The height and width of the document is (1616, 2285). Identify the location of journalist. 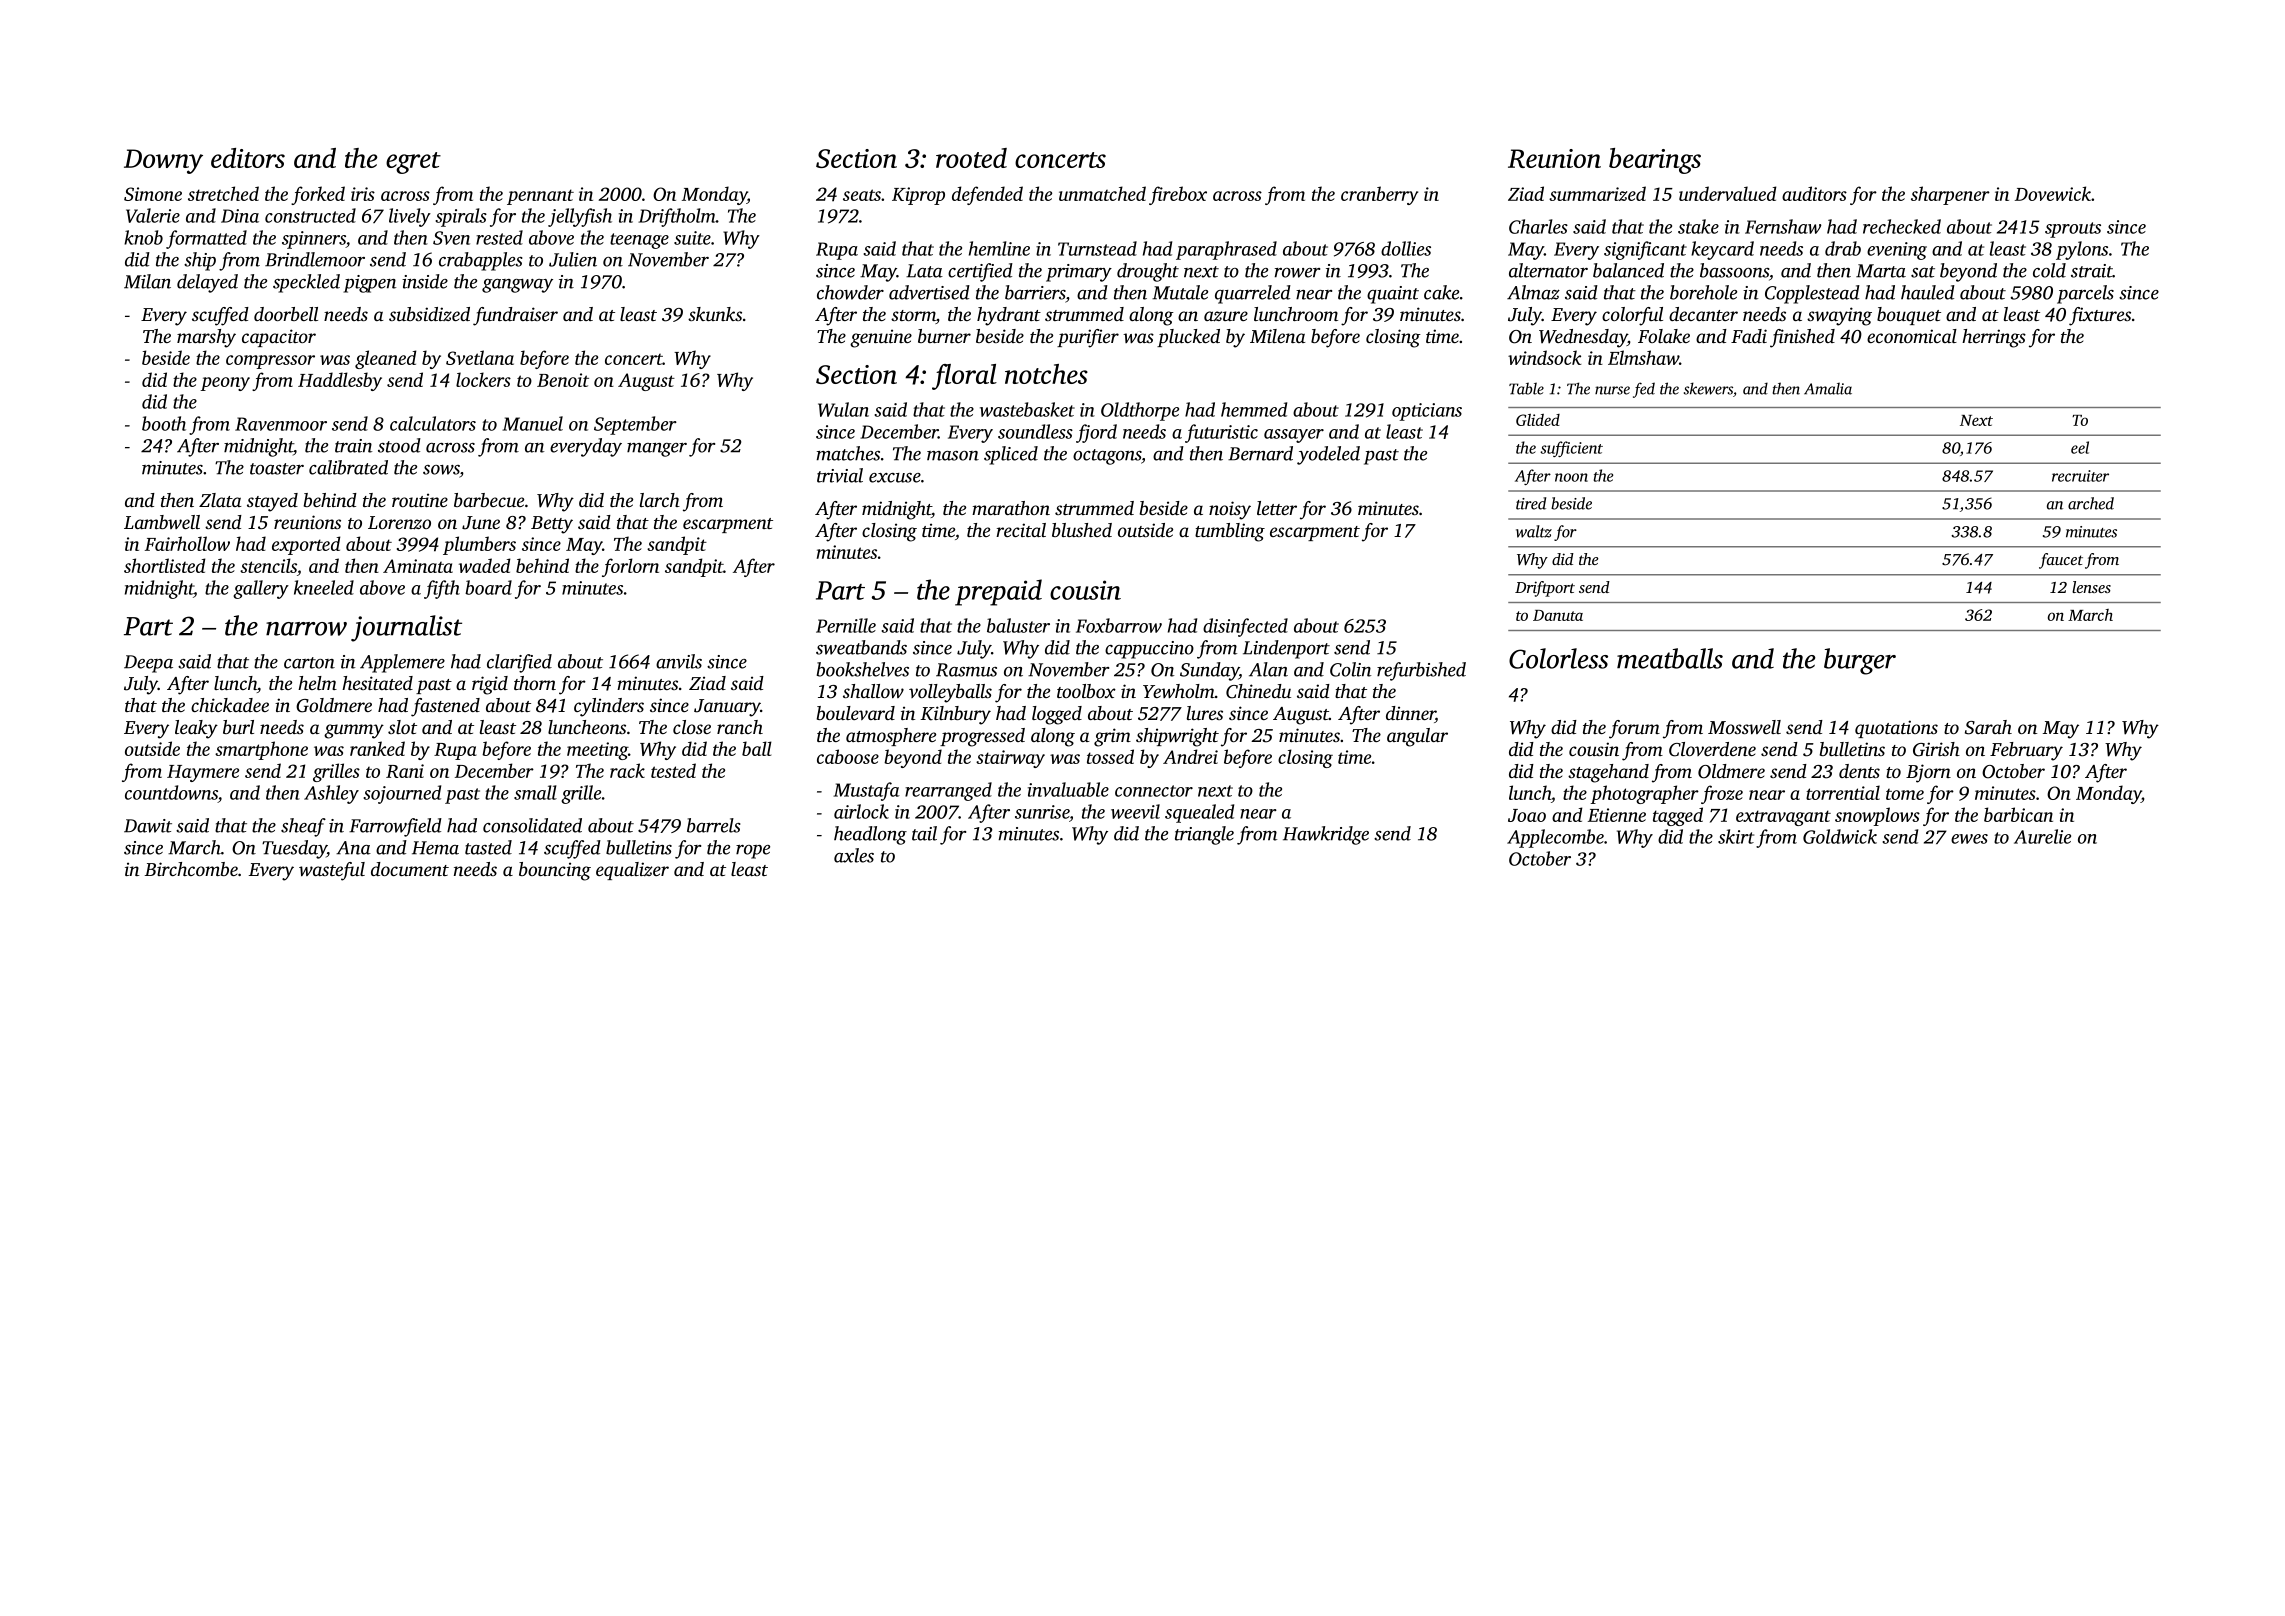
(406, 628).
